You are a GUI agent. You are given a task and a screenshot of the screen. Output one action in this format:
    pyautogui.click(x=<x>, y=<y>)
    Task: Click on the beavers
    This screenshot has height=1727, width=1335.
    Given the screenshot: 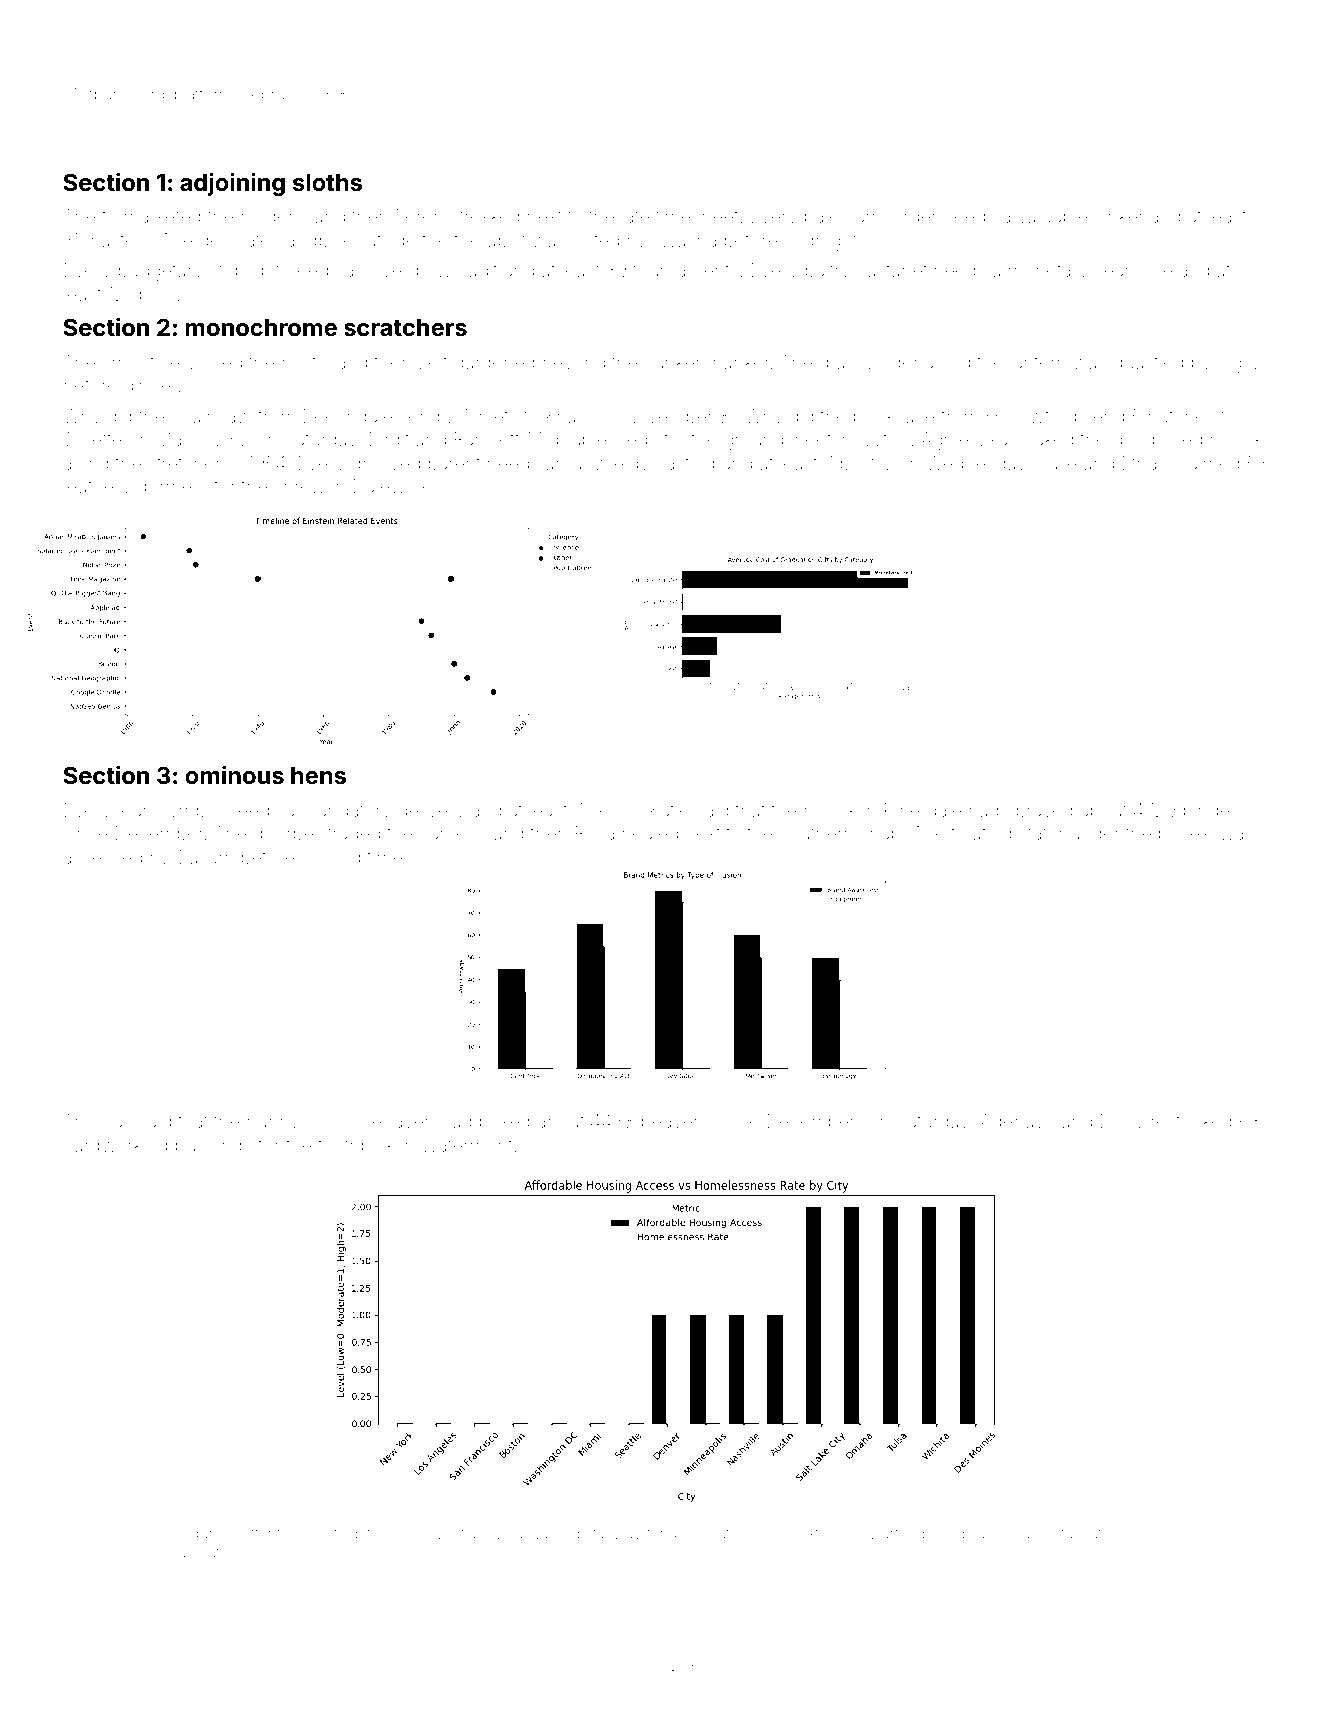 What is the action you would take?
    pyautogui.click(x=675, y=1121)
